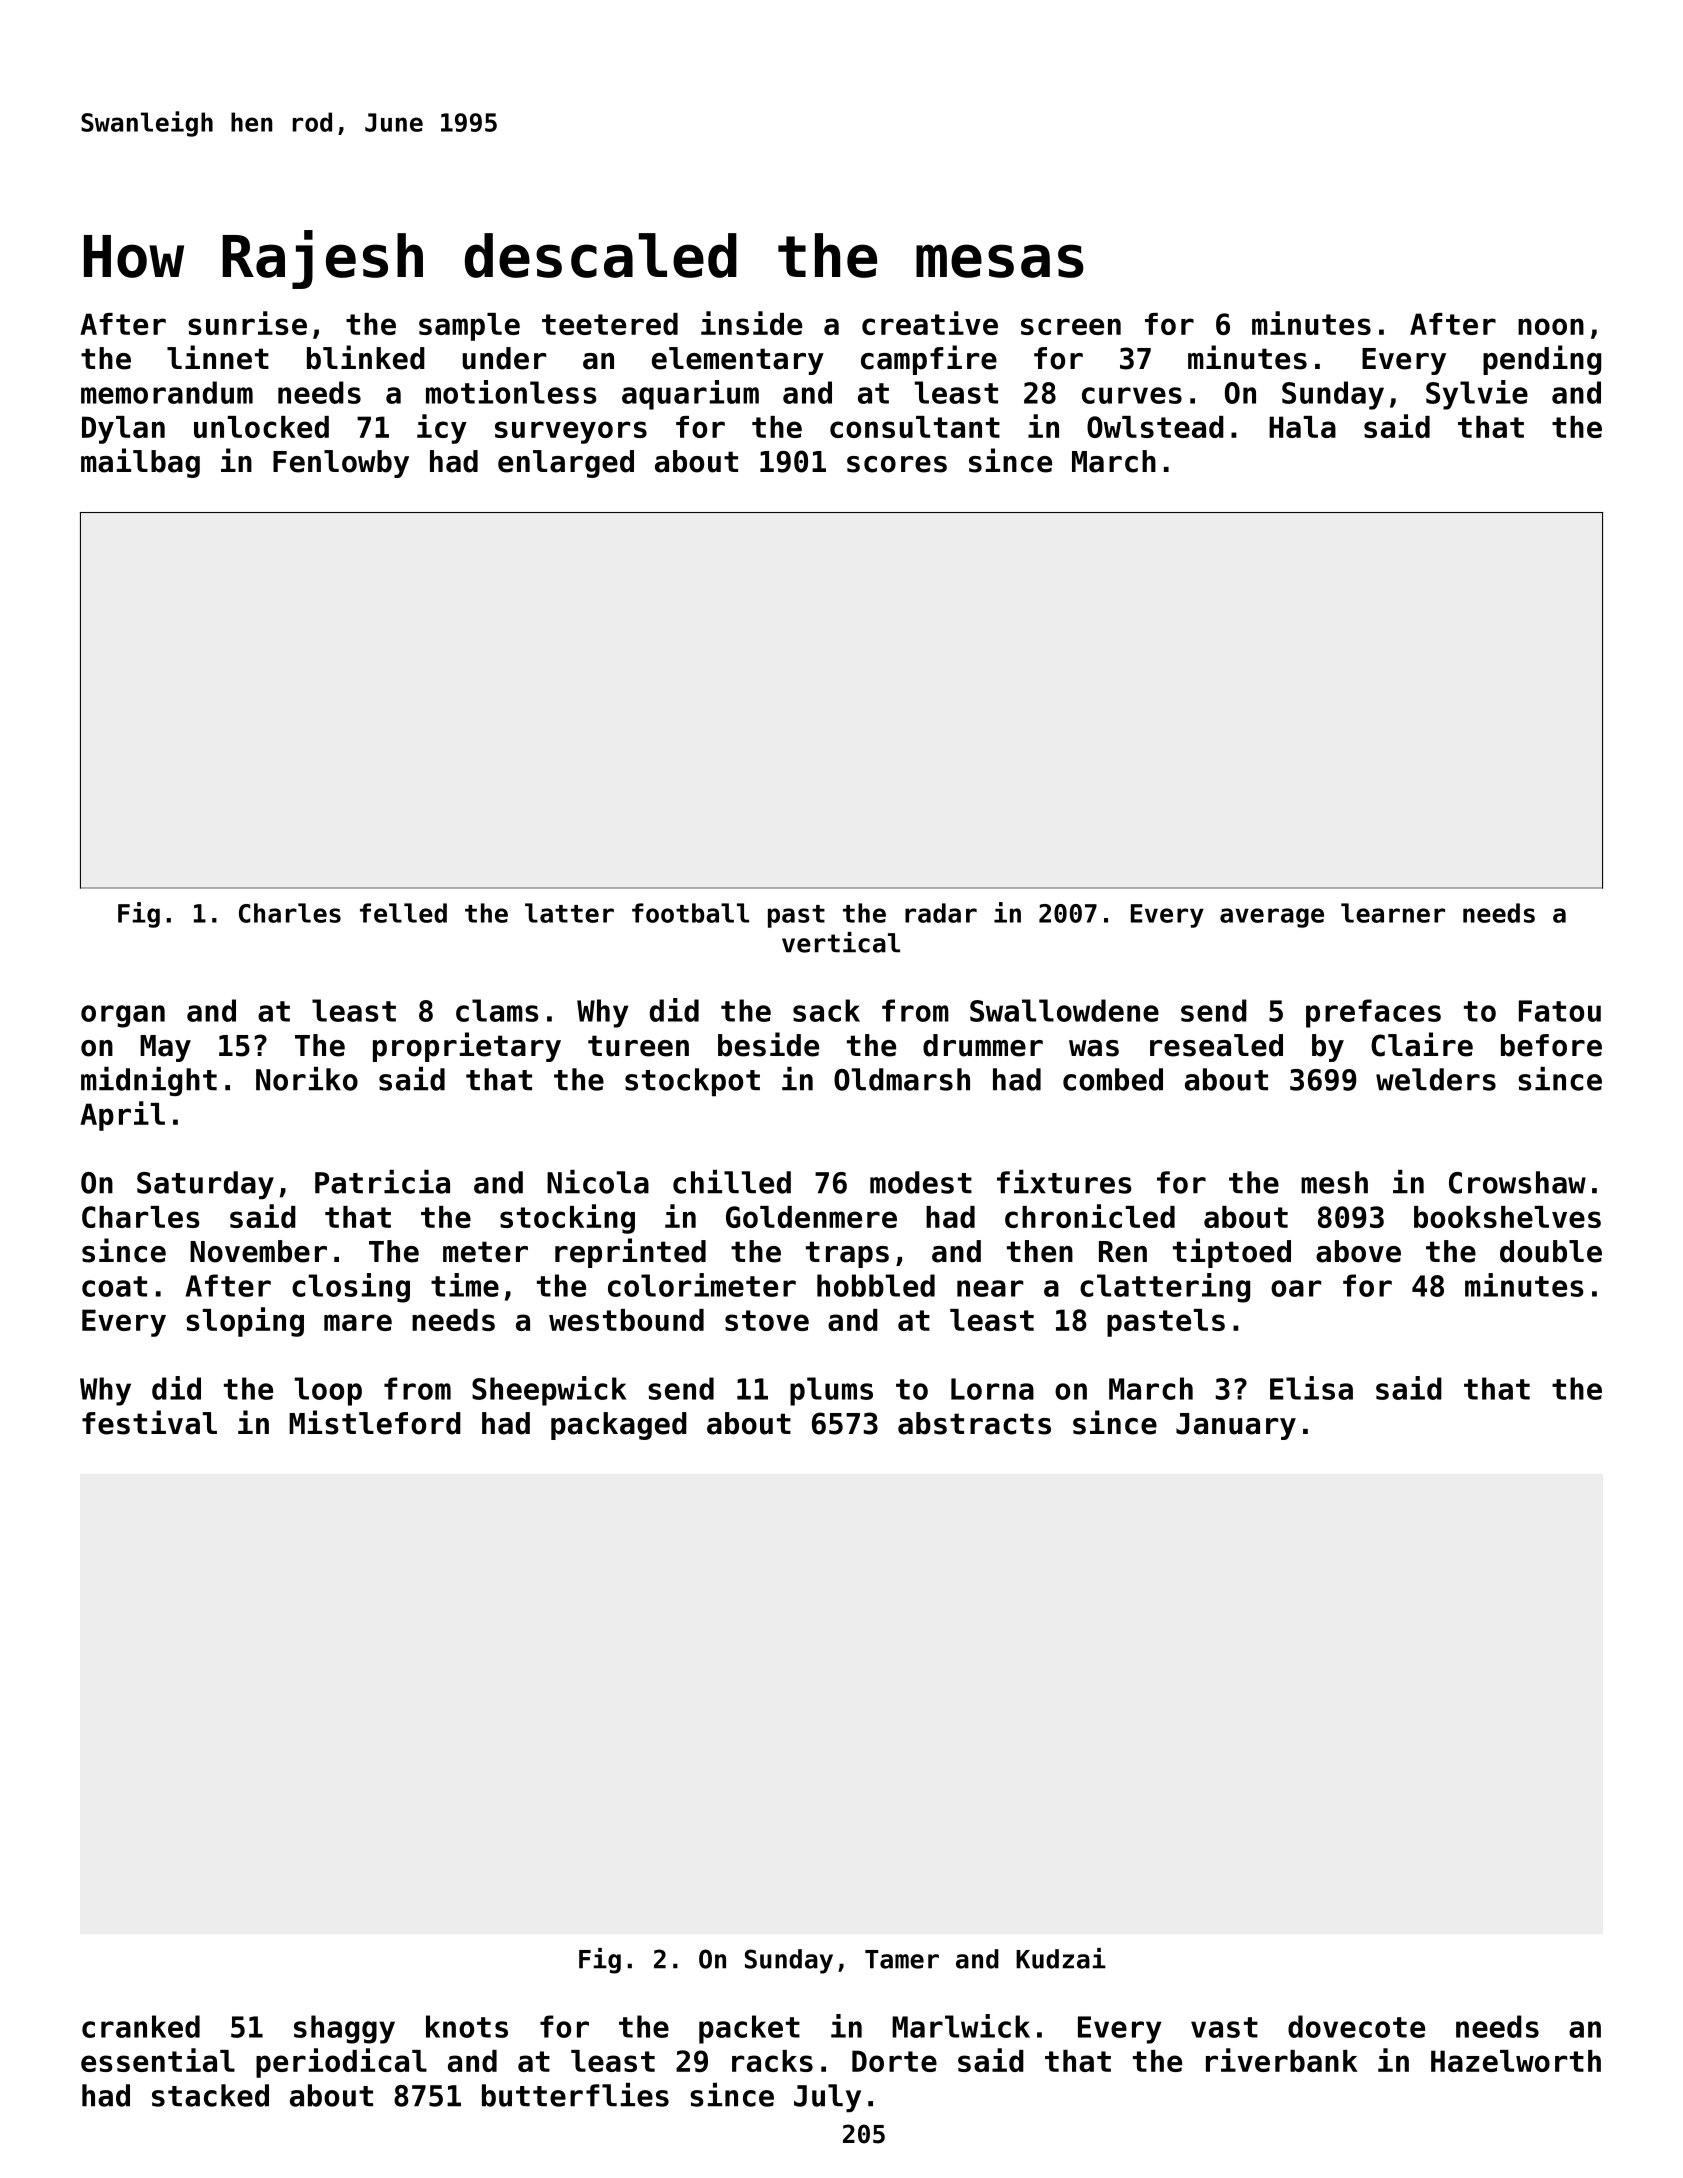 The height and width of the screenshot is (2178, 1683). What do you see at coordinates (210, 2095) in the screenshot?
I see `stacked` at bounding box center [210, 2095].
